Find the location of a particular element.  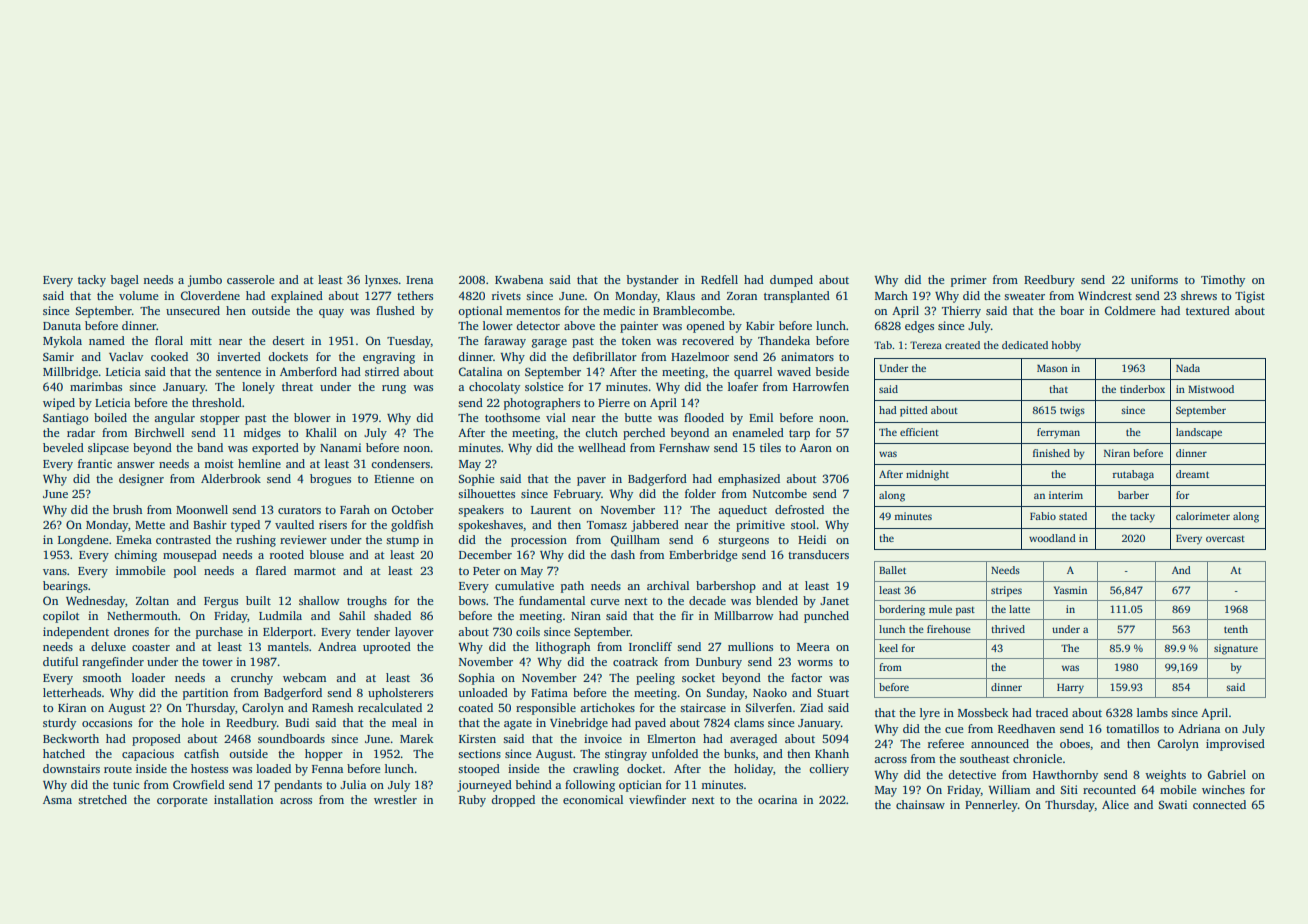

brush is located at coordinates (127, 509).
